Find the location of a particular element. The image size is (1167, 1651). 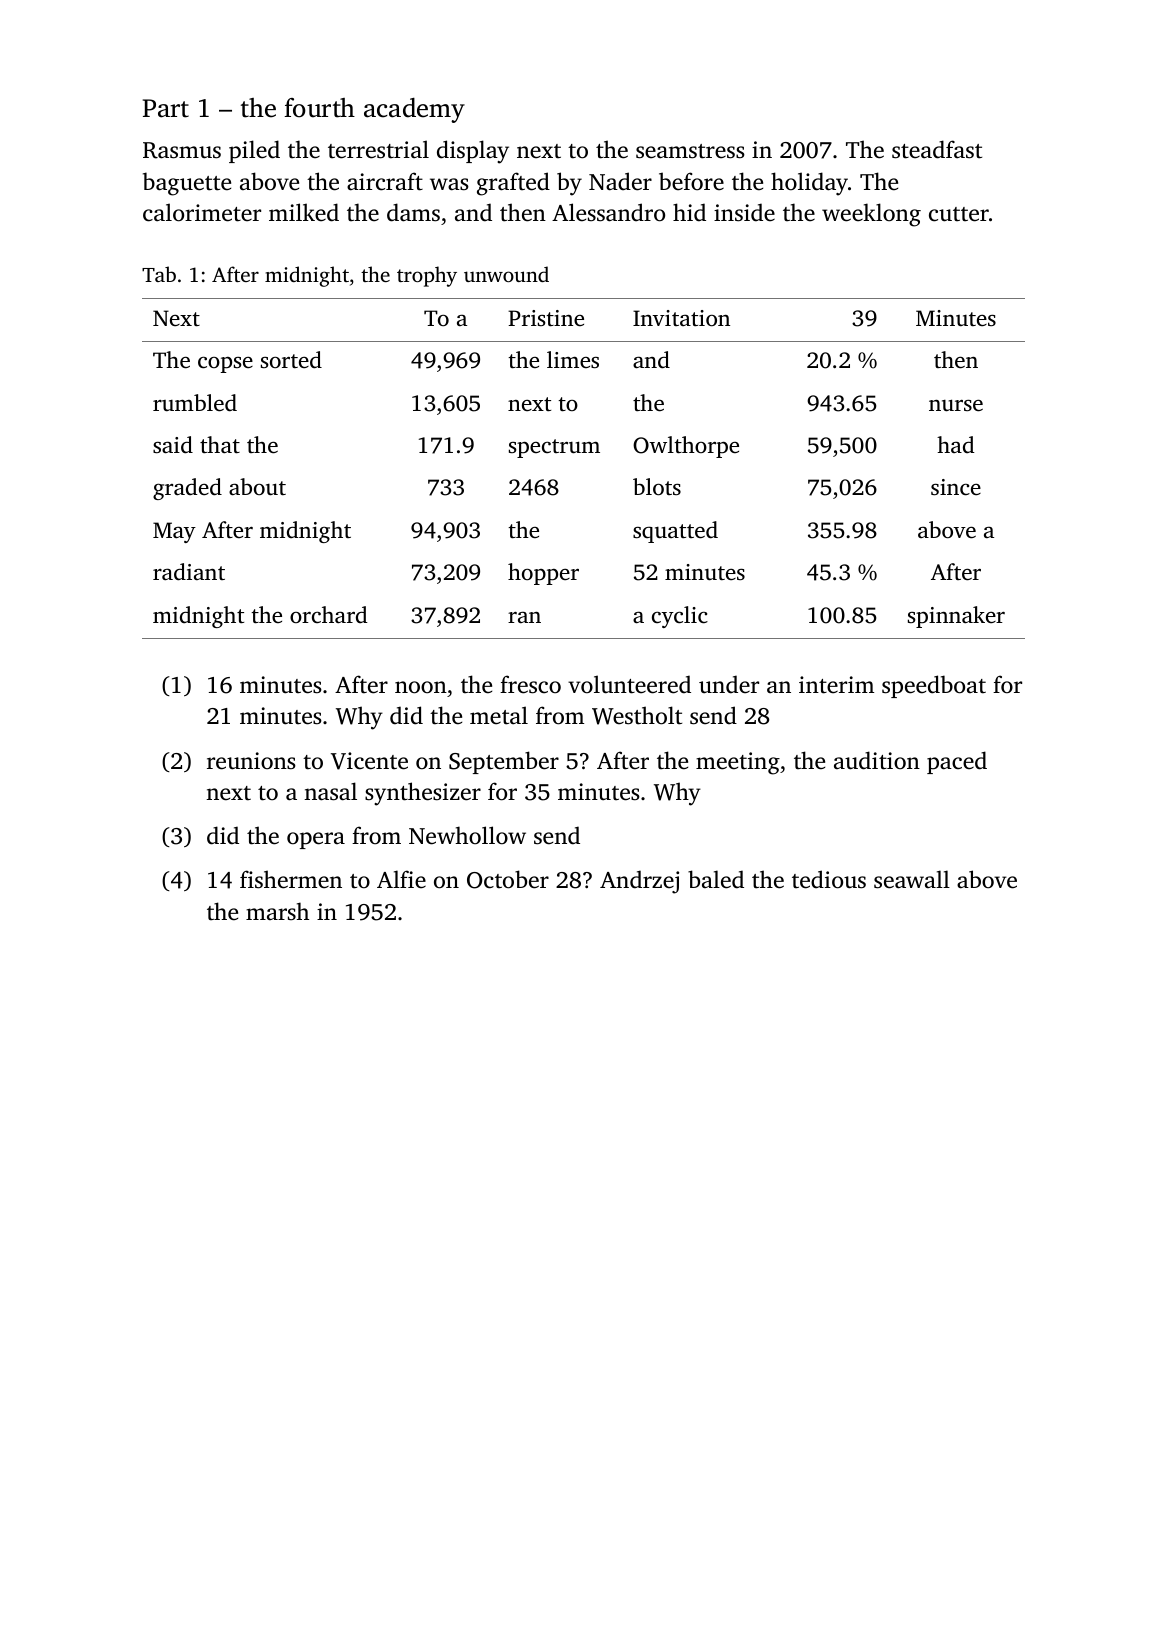

interim is located at coordinates (836, 685).
